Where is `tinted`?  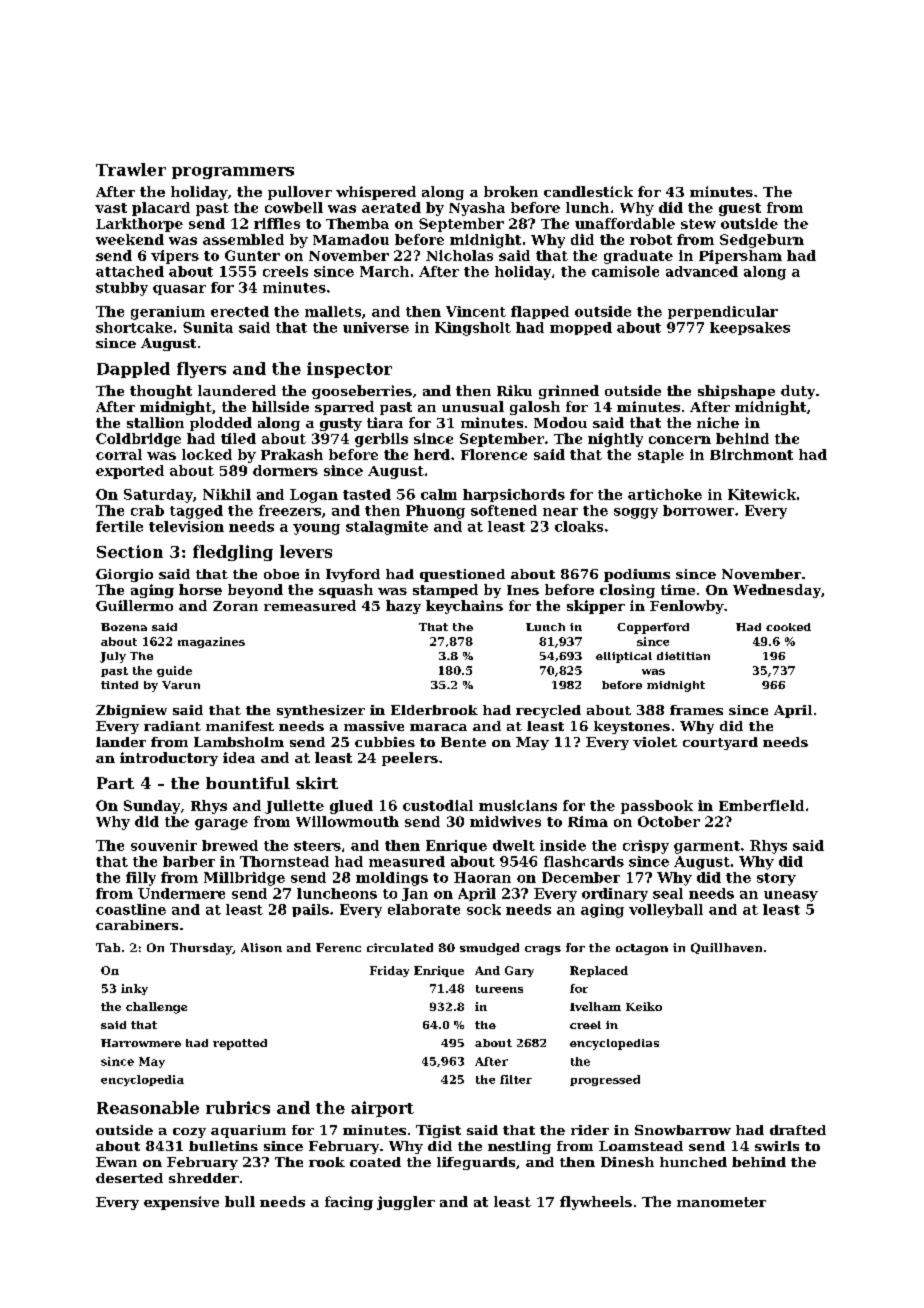
tinted is located at coordinates (119, 685).
